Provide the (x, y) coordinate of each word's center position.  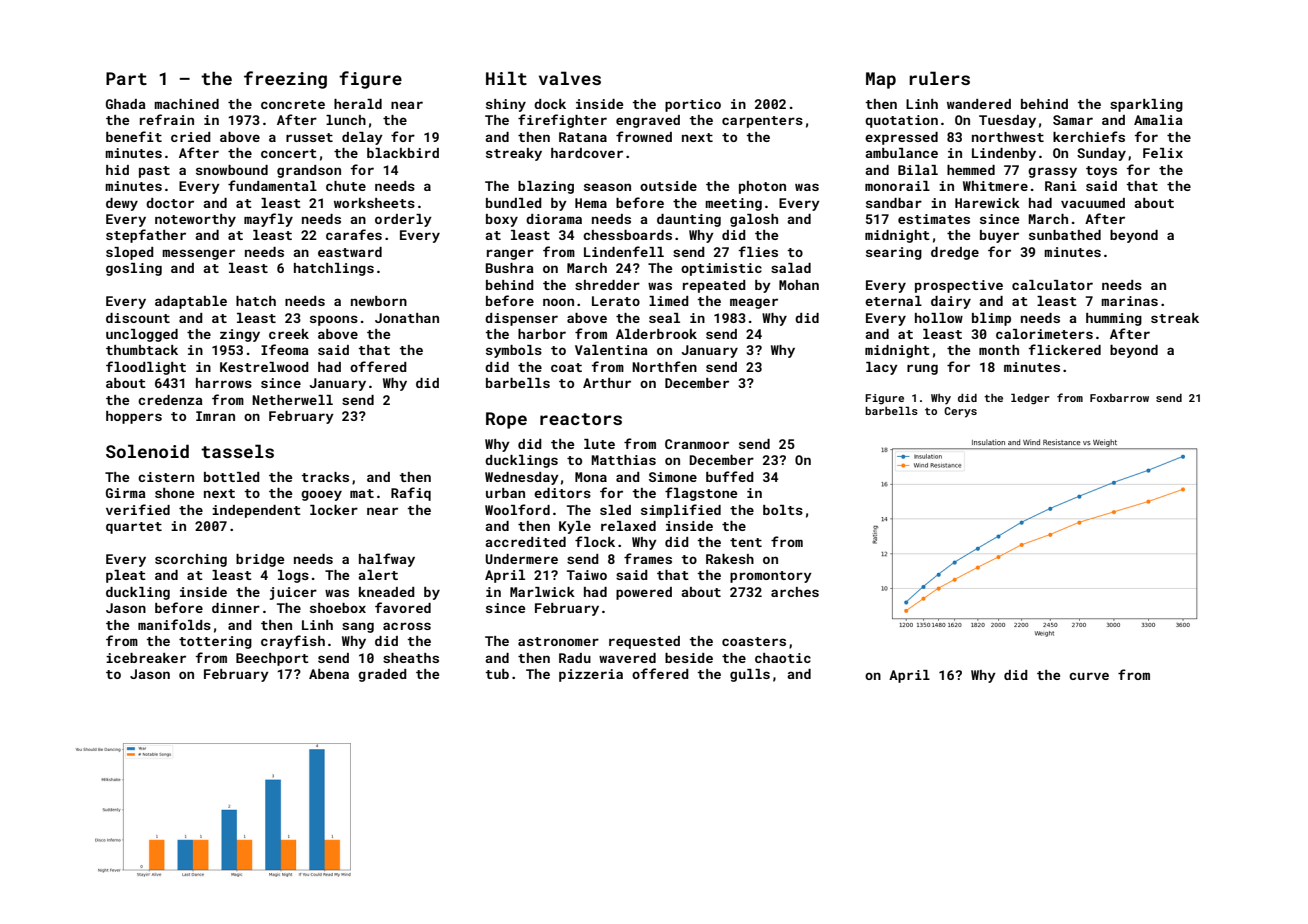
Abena (329, 674)
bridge (260, 560)
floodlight (146, 368)
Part (126, 78)
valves (570, 78)
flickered (1064, 349)
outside (668, 186)
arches (795, 592)
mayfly (268, 220)
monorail (897, 186)
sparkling (1146, 105)
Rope (506, 420)
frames (648, 558)
